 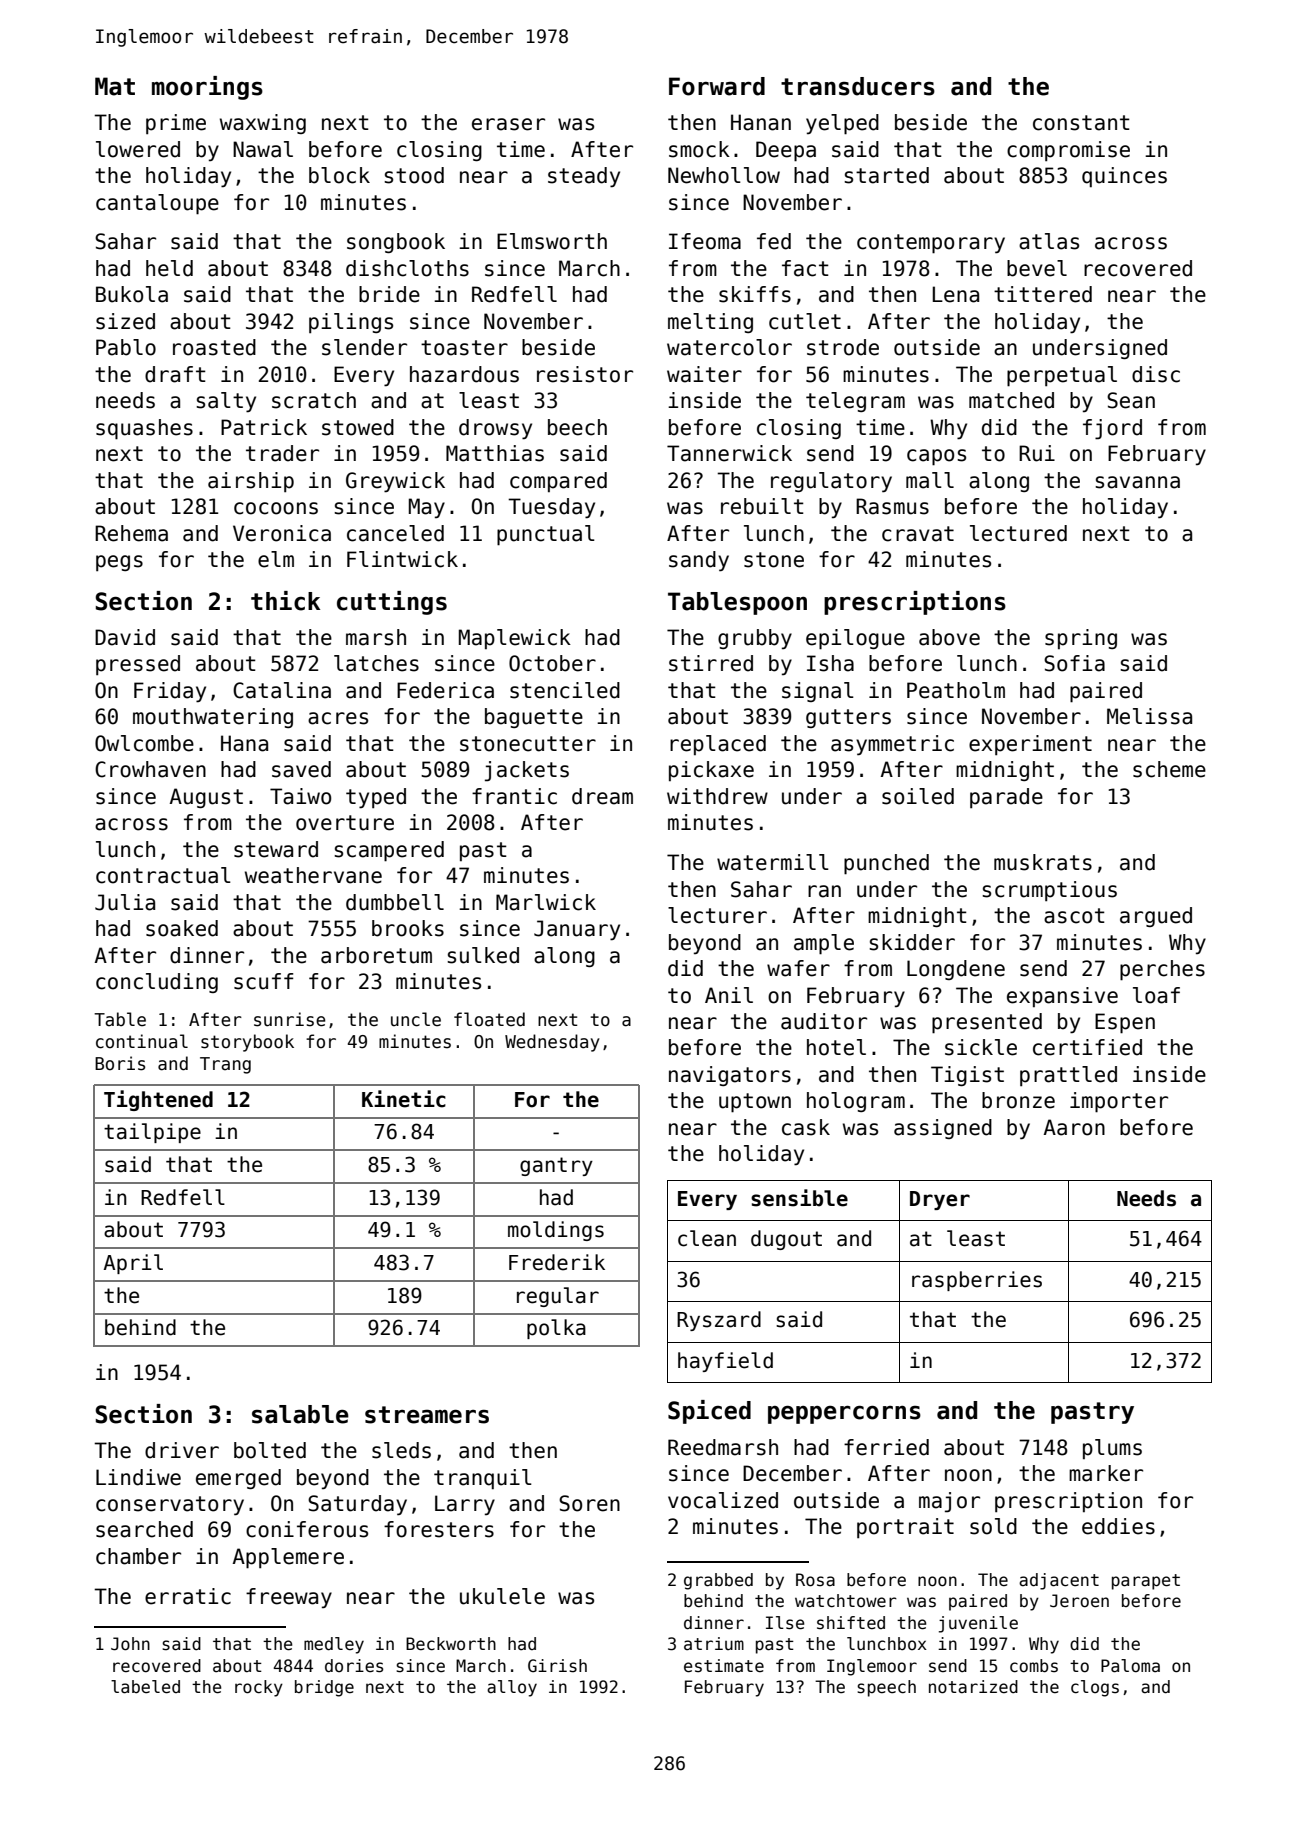 I want to click on Julia, so click(x=125, y=902).
